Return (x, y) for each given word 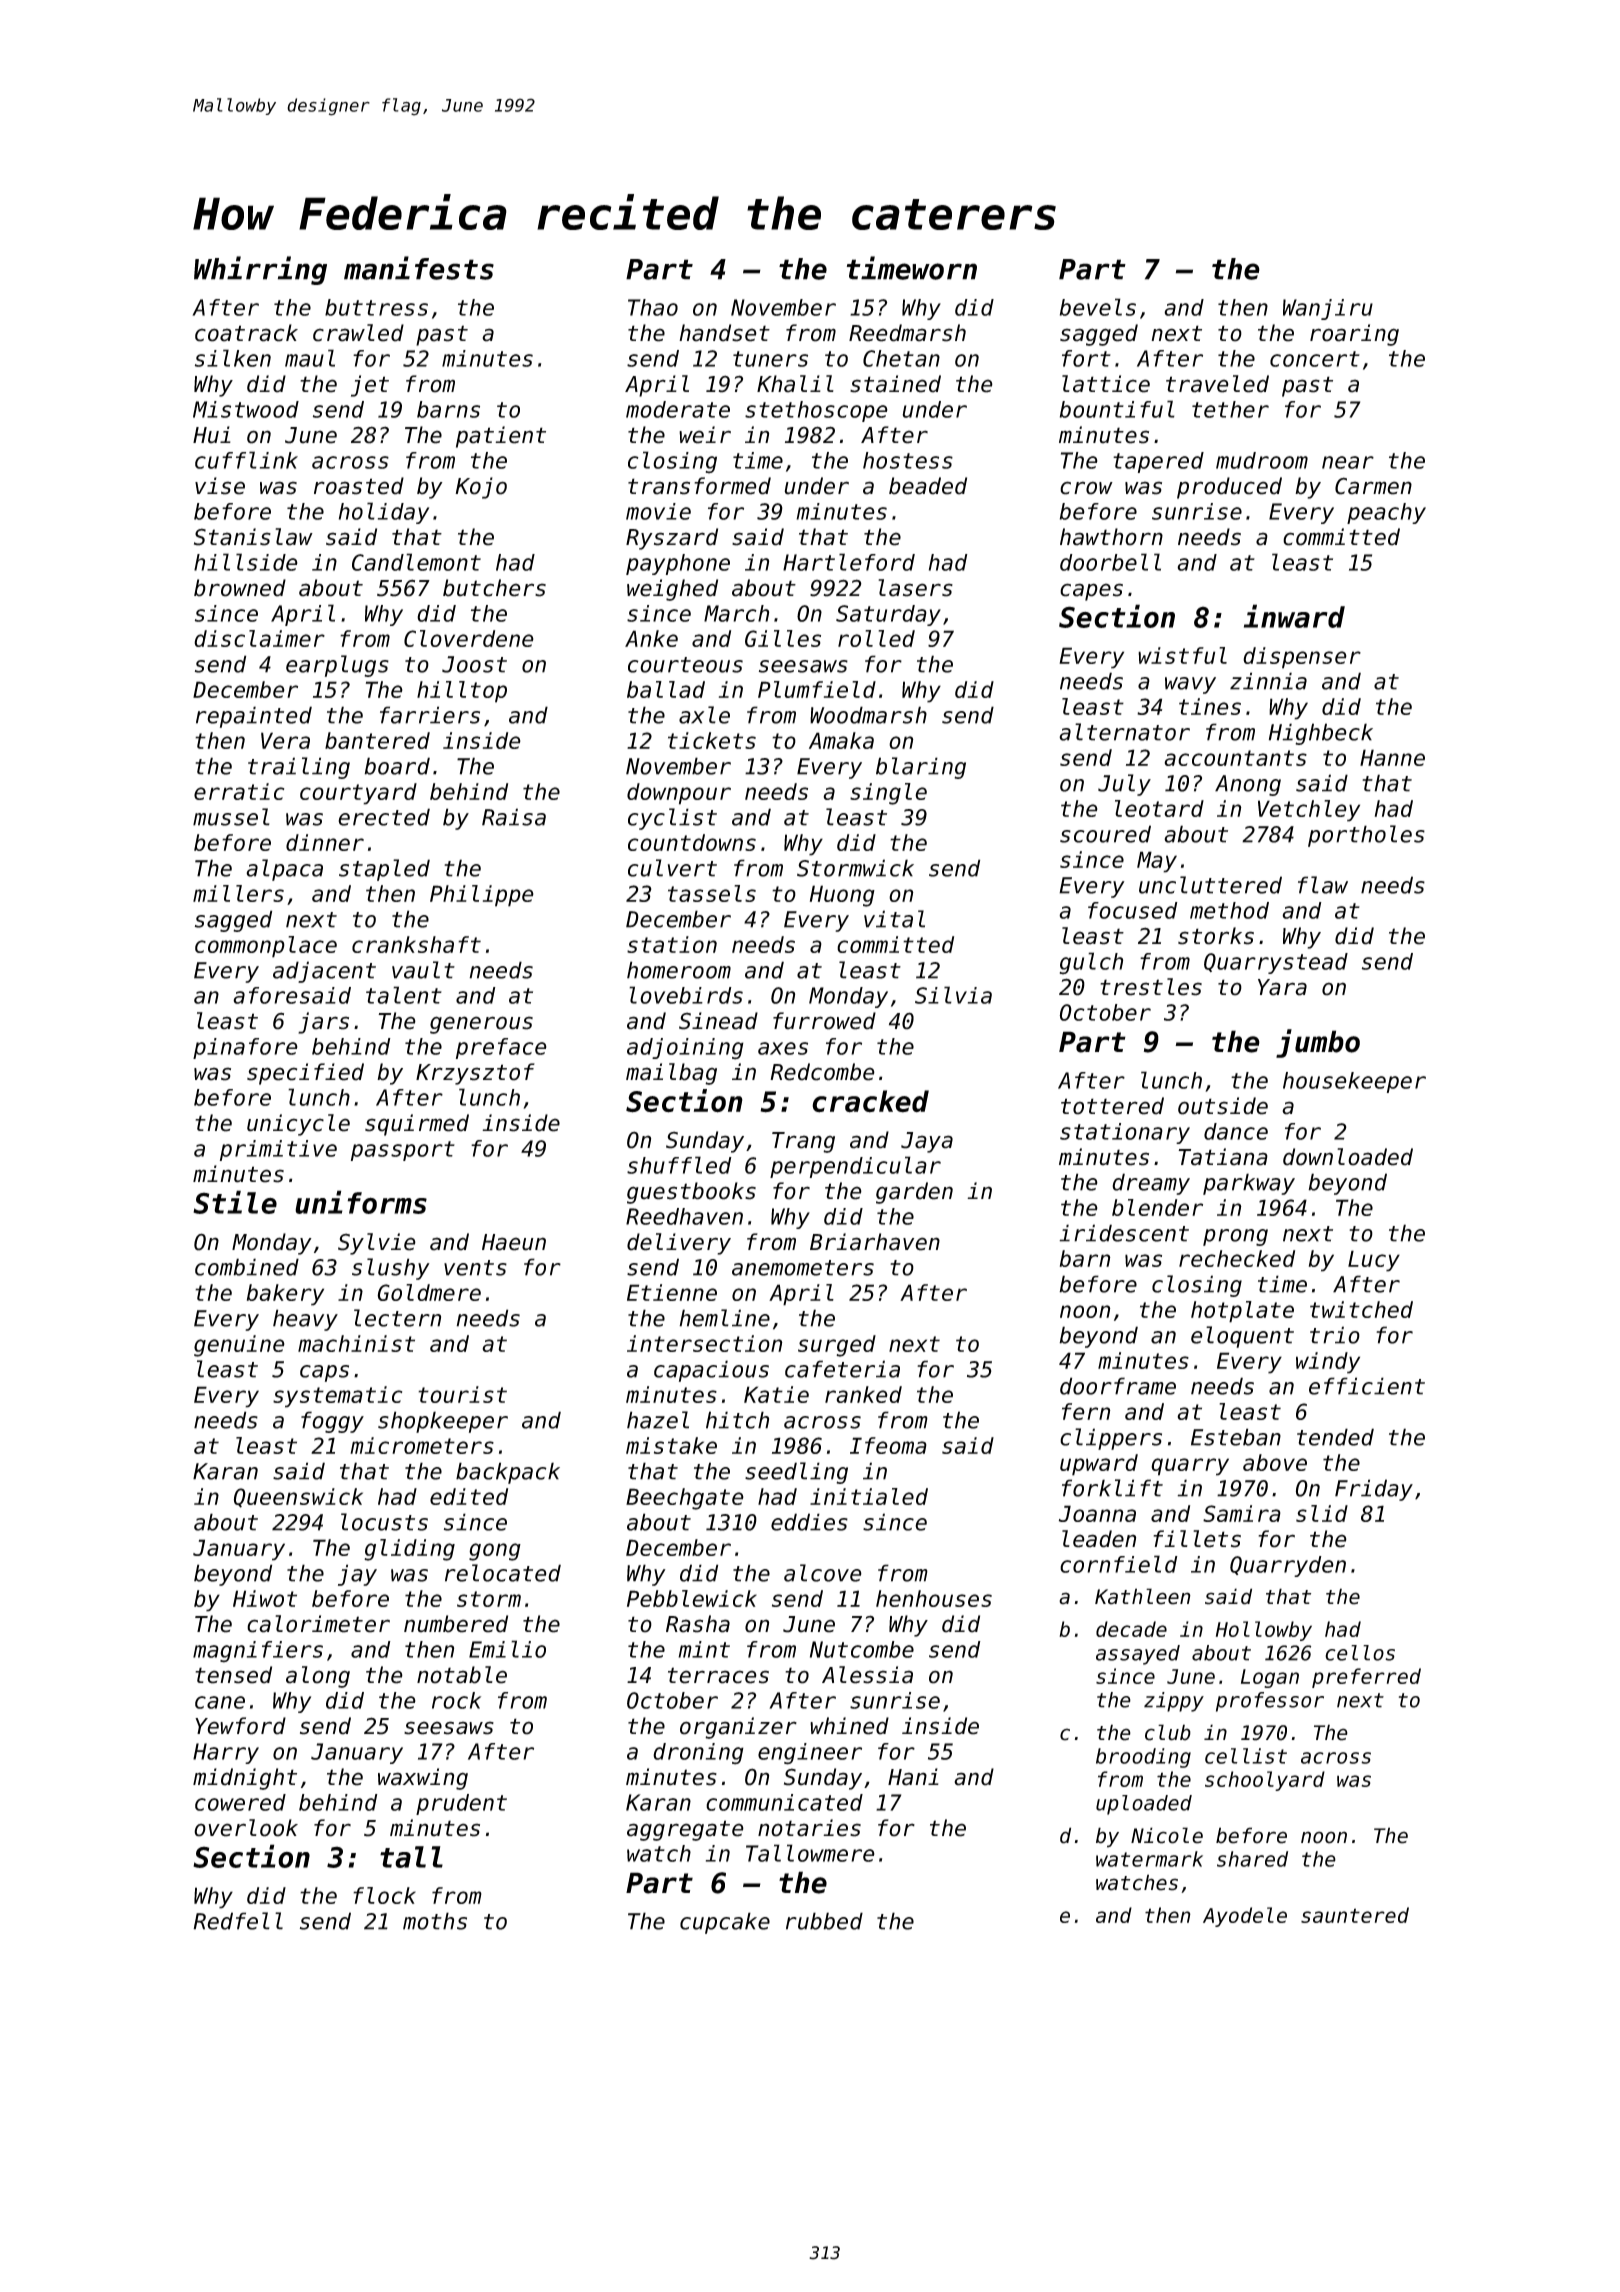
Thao (653, 307)
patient (501, 437)
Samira (1242, 1513)
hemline (724, 1318)
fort (1086, 358)
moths (435, 1921)
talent (404, 995)
